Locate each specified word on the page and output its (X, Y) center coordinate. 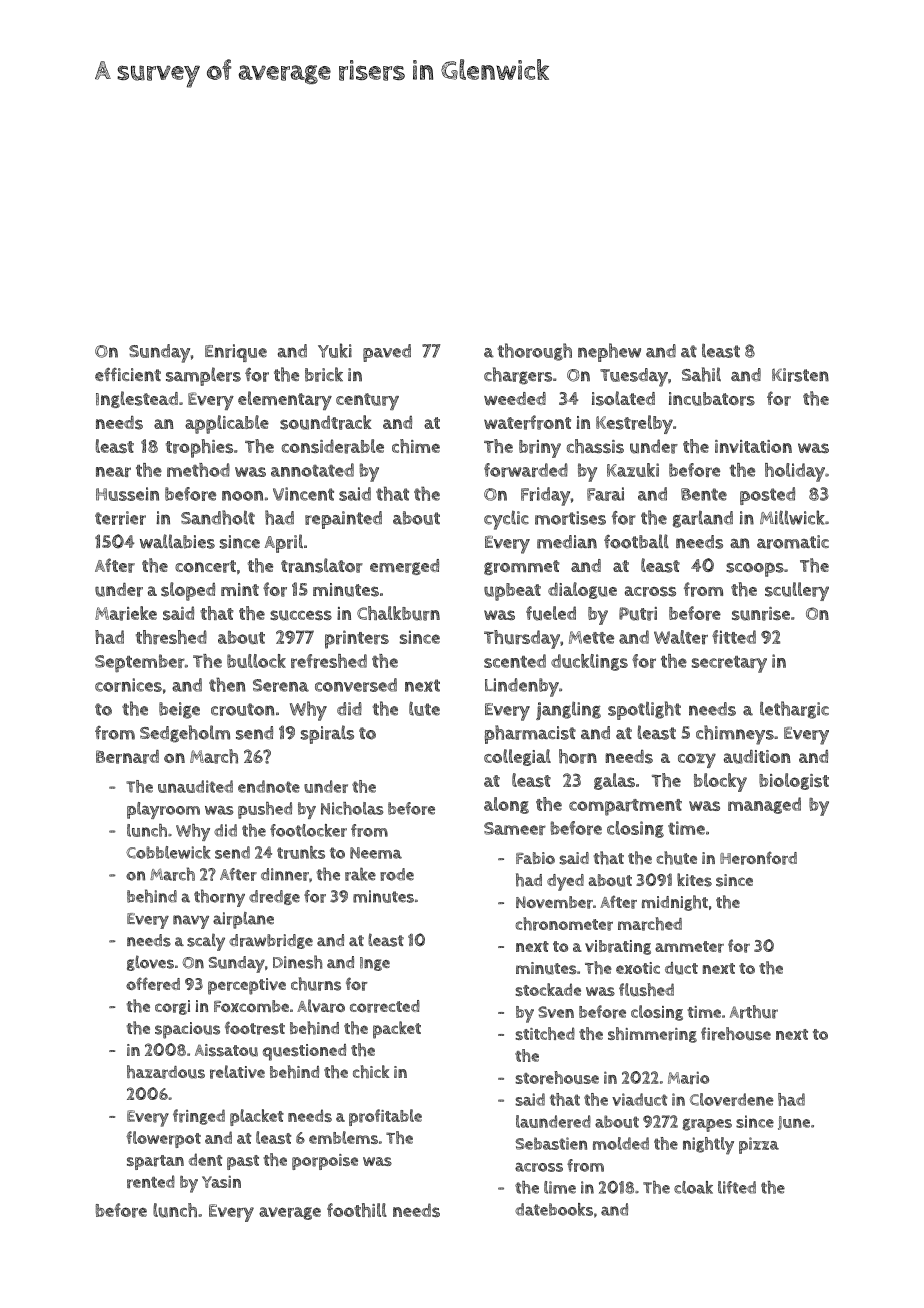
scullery (797, 591)
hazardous (166, 1072)
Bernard (127, 757)
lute (424, 708)
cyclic (506, 520)
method (198, 470)
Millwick (792, 517)
